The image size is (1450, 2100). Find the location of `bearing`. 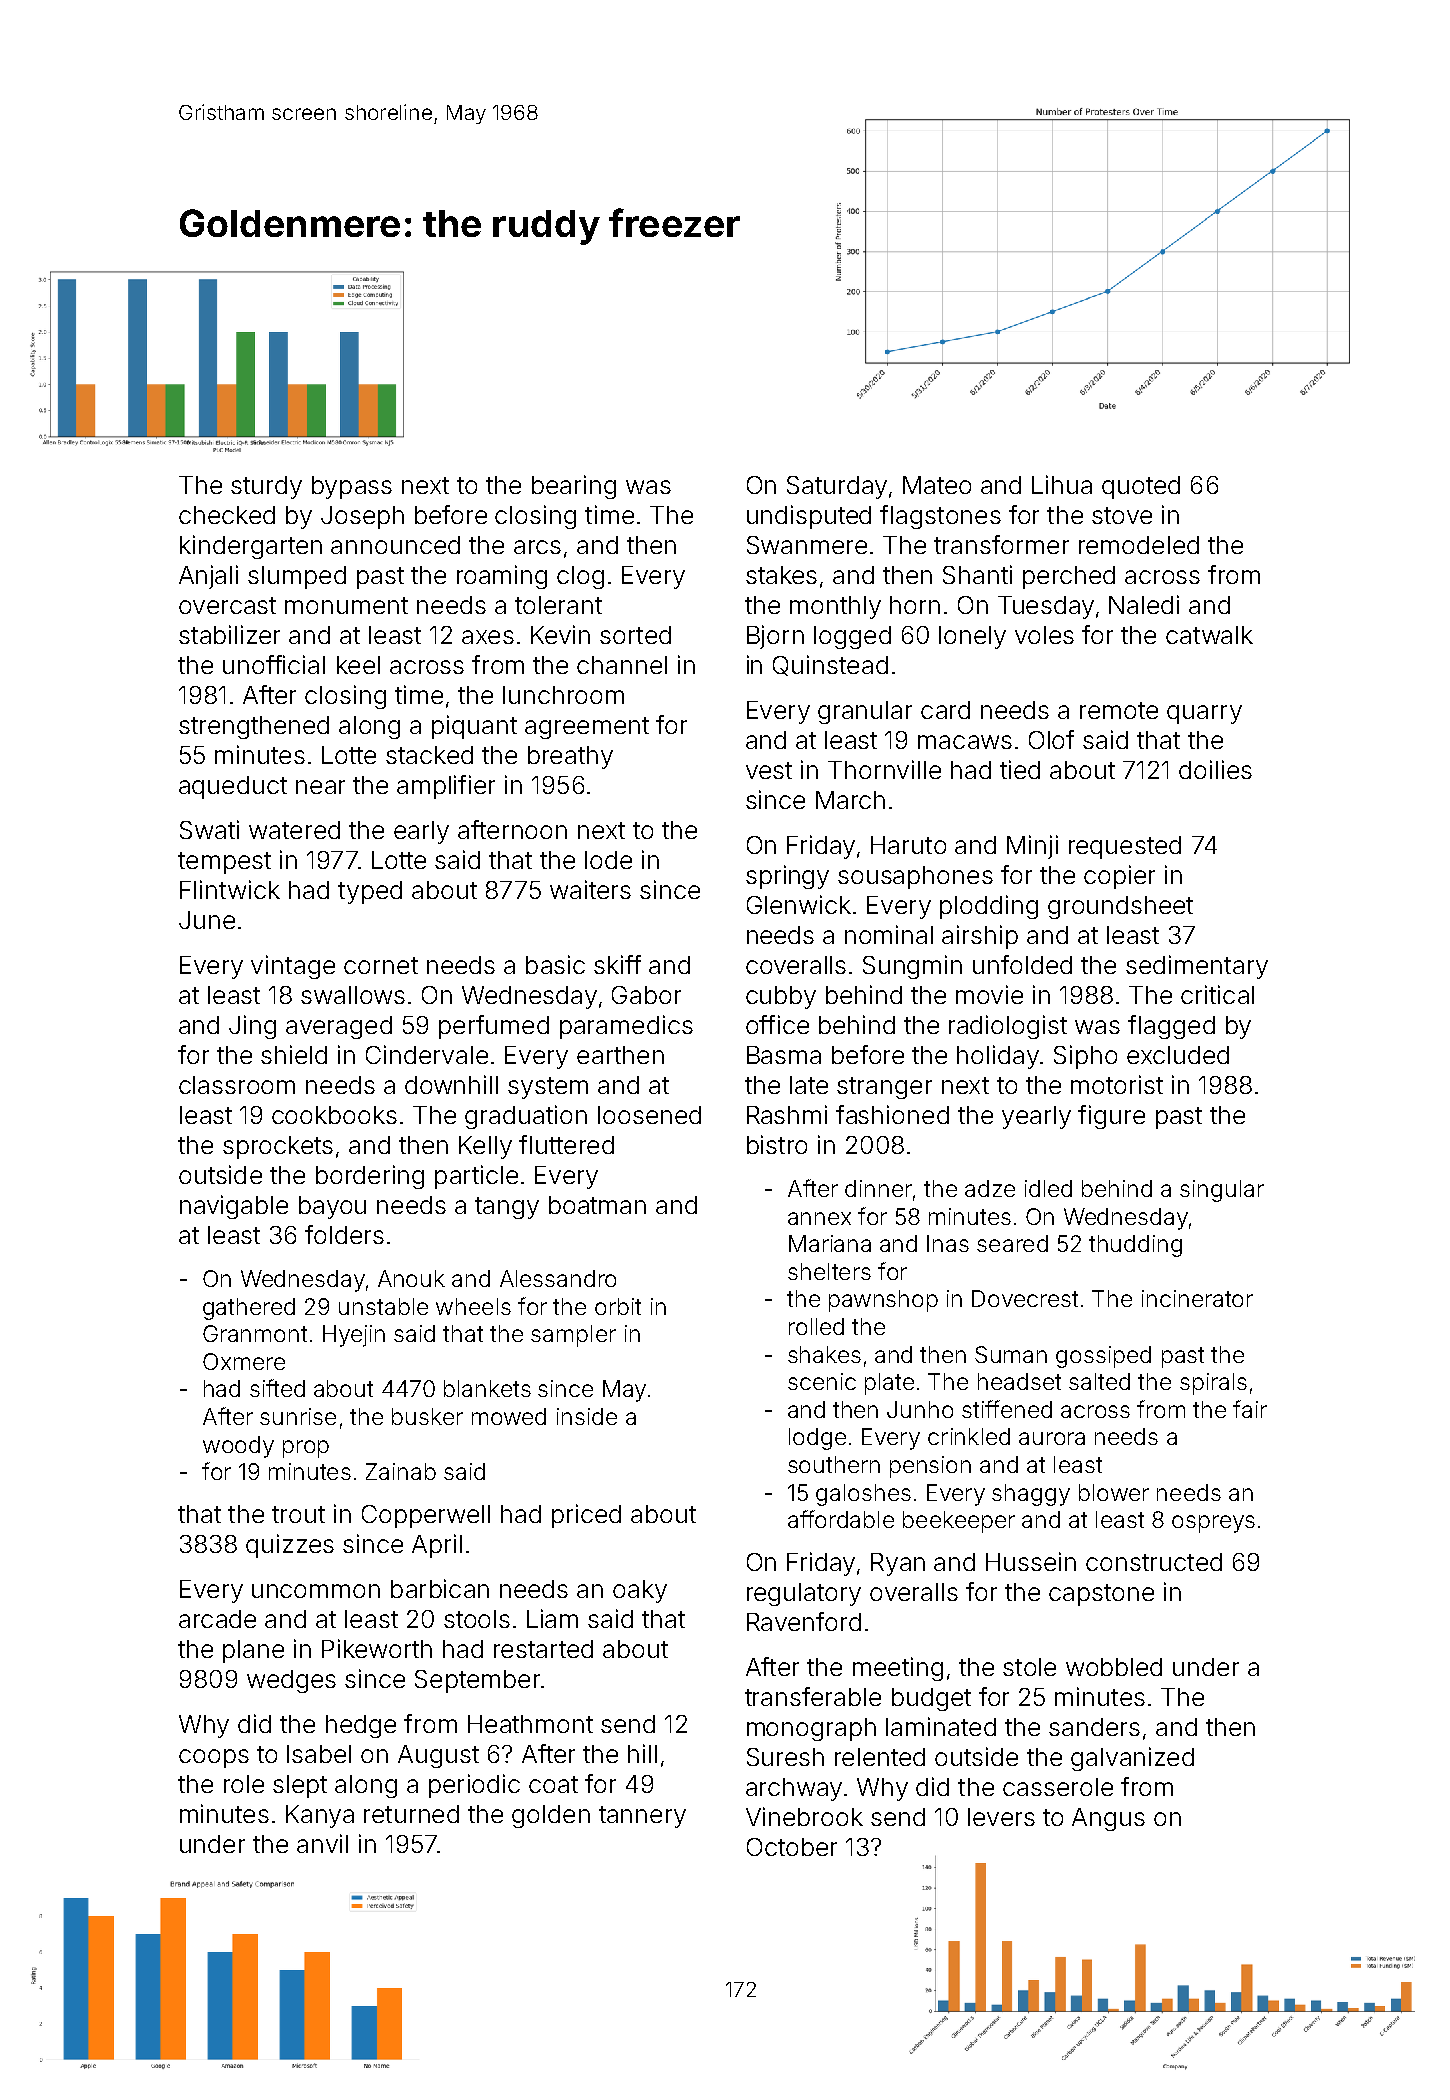

bearing is located at coordinates (574, 487).
